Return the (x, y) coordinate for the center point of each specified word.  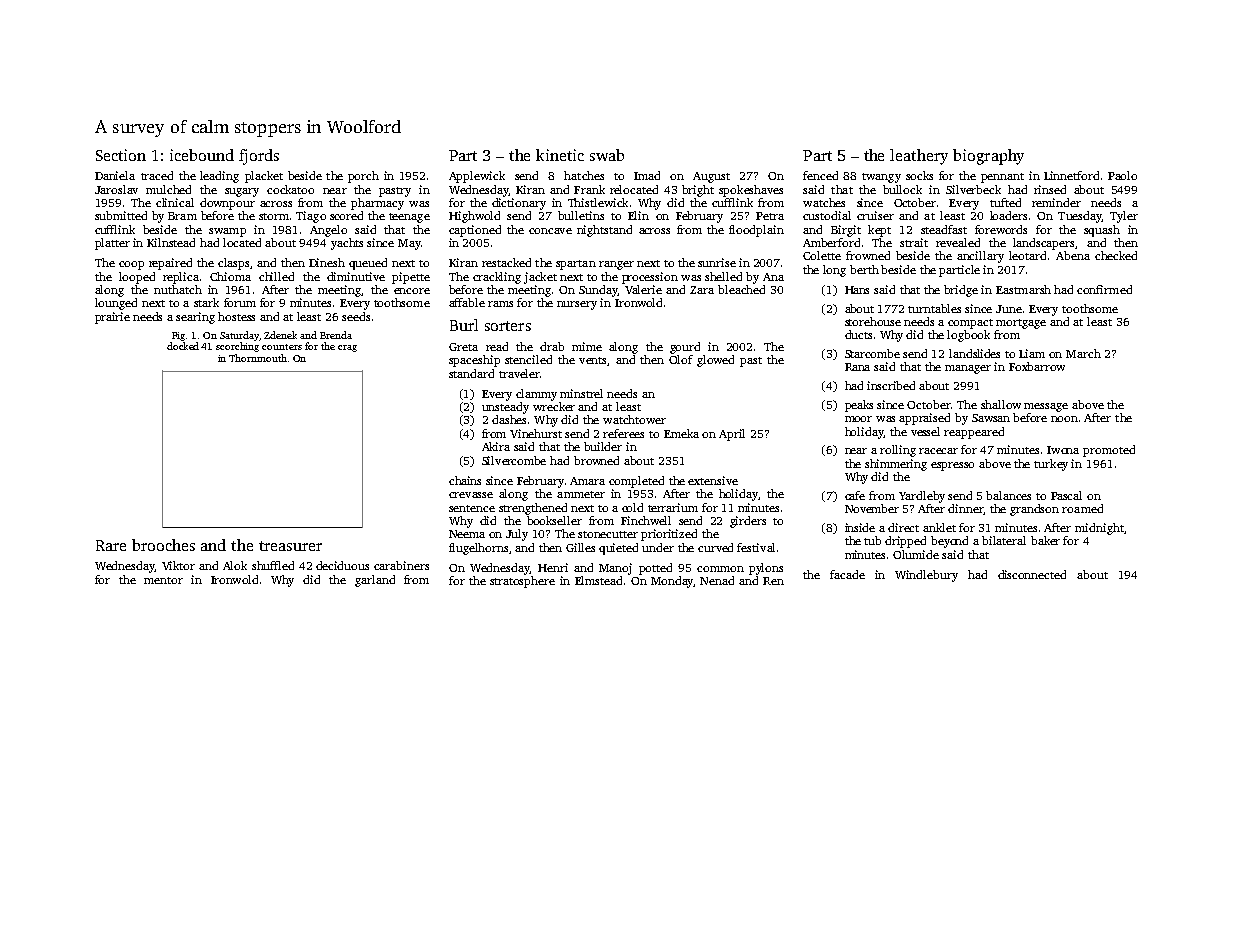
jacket (540, 278)
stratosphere (522, 582)
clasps (233, 264)
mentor (163, 580)
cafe (855, 495)
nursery (577, 305)
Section (121, 155)
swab (607, 155)
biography (988, 157)
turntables (934, 308)
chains (465, 480)
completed (636, 482)
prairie (112, 318)
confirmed (1104, 289)
